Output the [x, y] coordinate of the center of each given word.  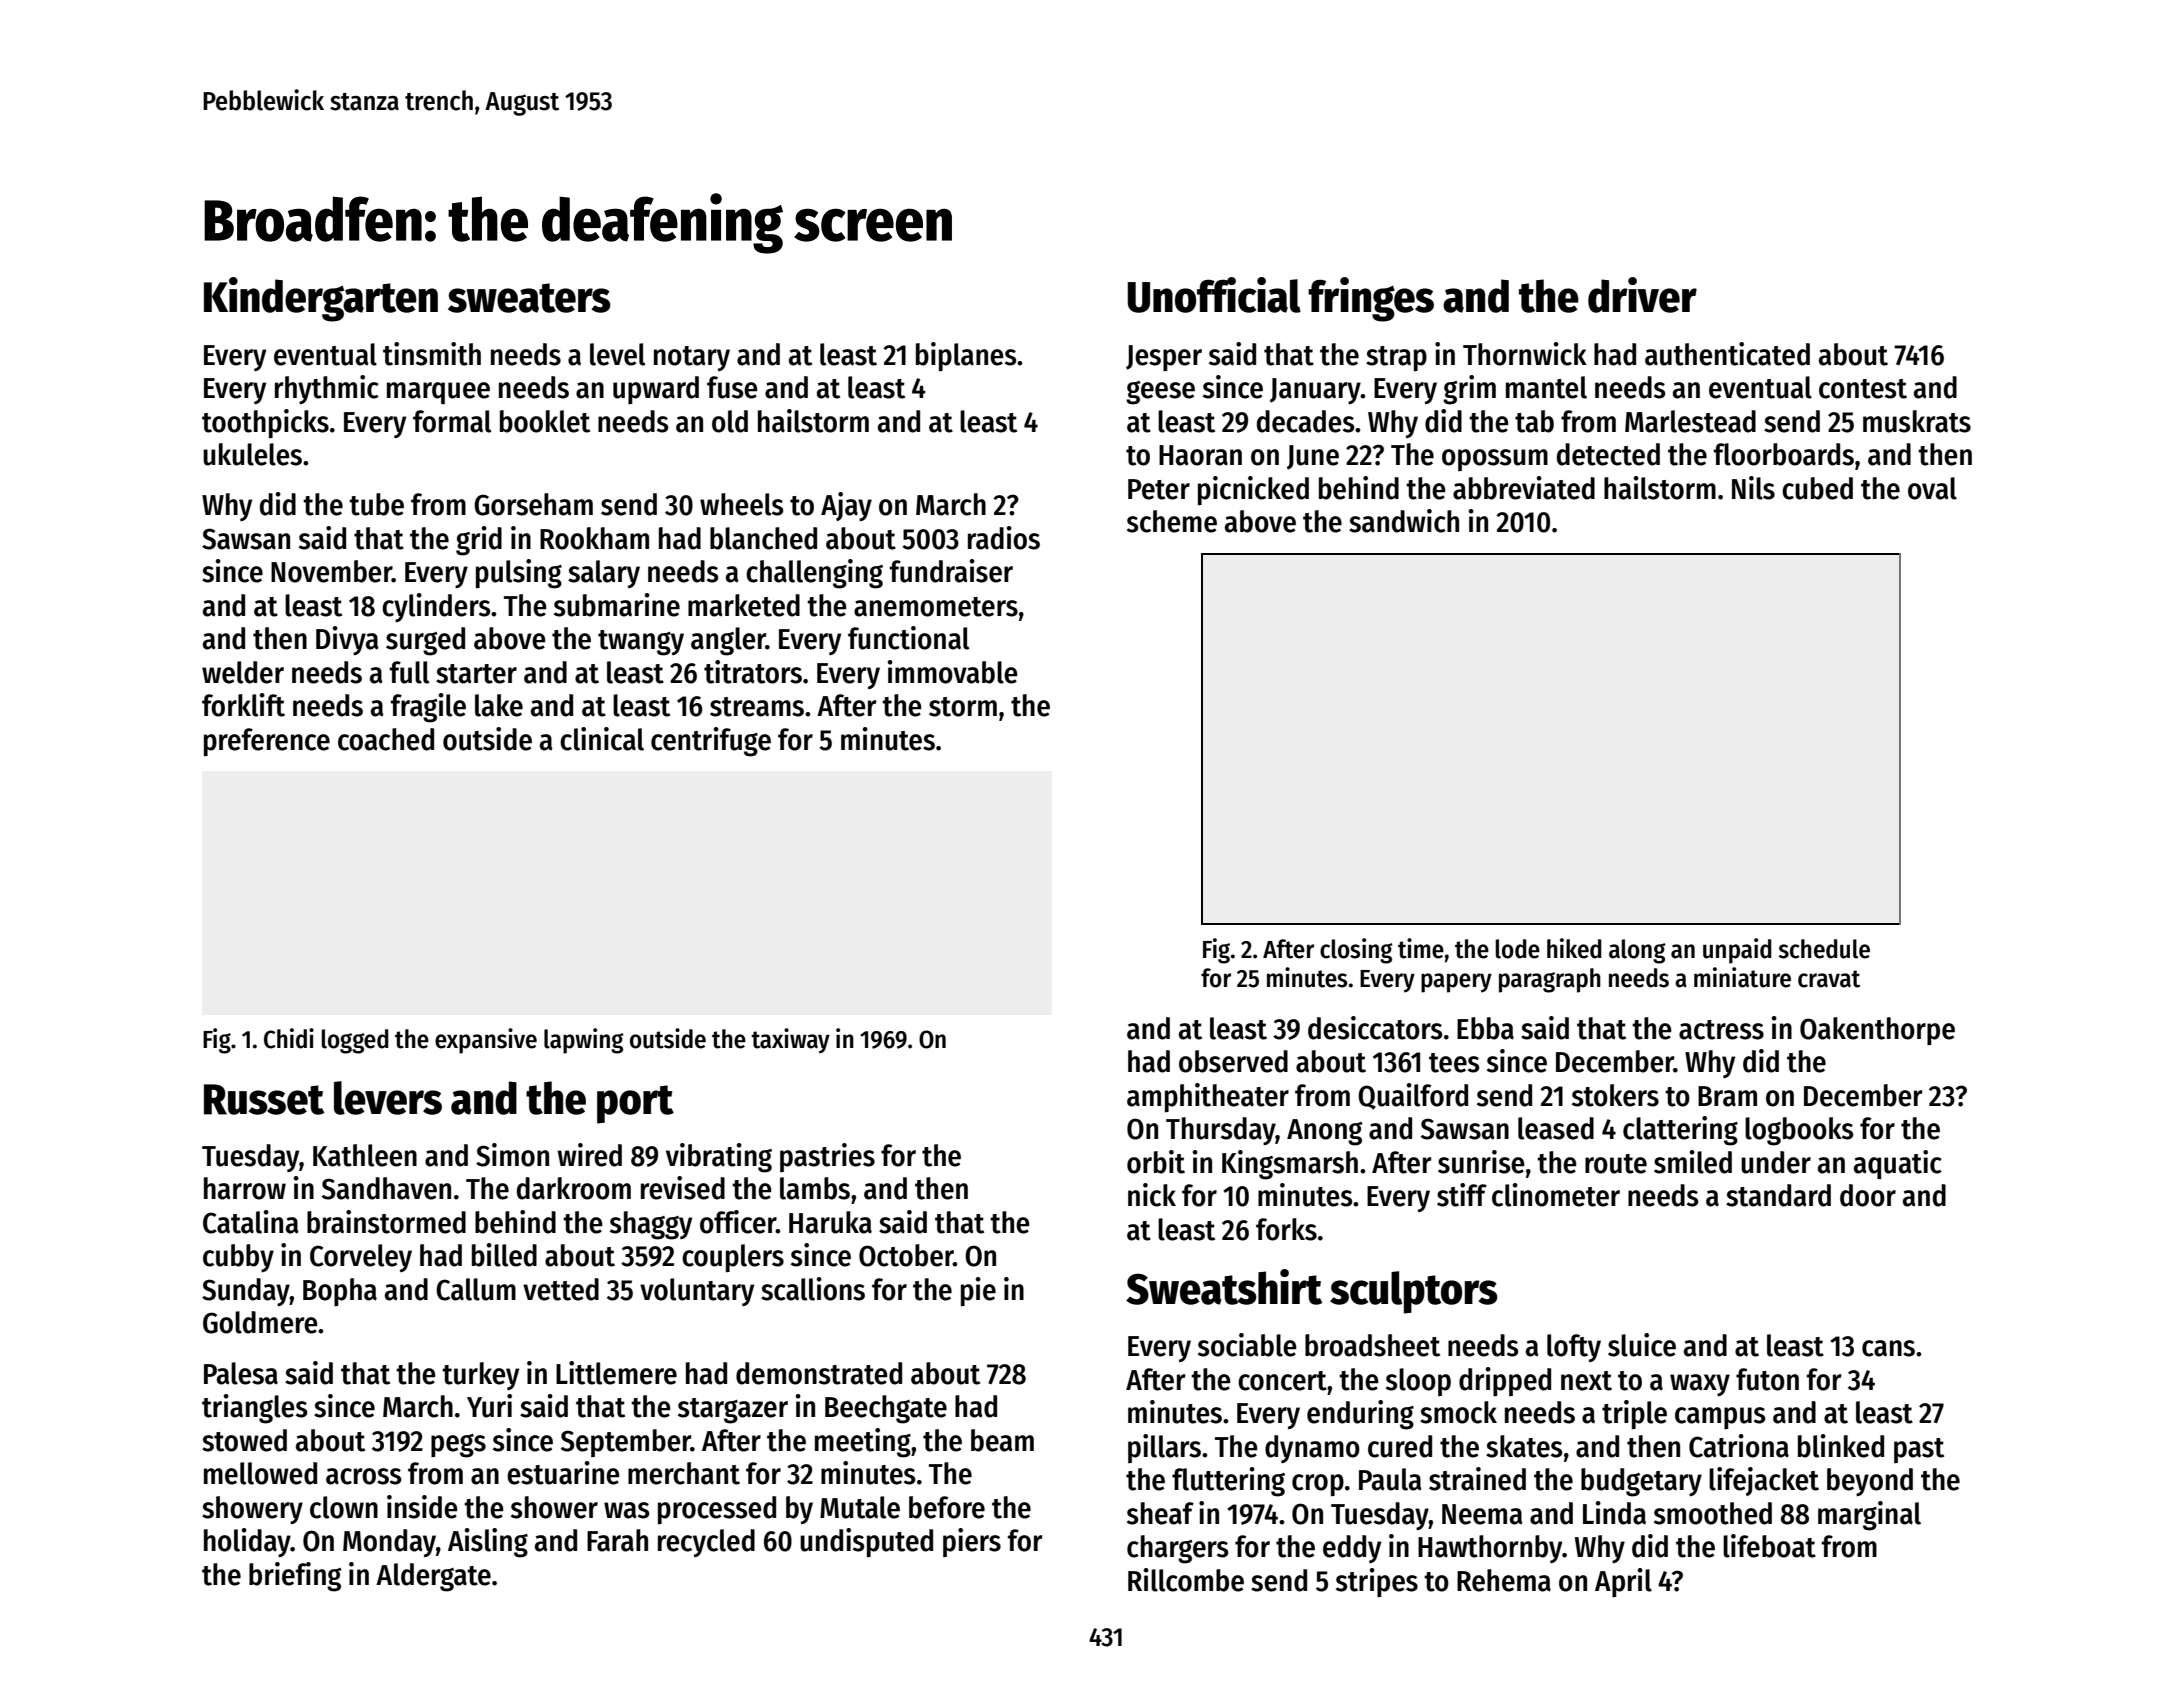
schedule [1824, 949]
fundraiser [951, 571]
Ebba [1485, 1028]
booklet [545, 421]
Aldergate [433, 1577]
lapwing [583, 1041]
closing [1356, 951]
